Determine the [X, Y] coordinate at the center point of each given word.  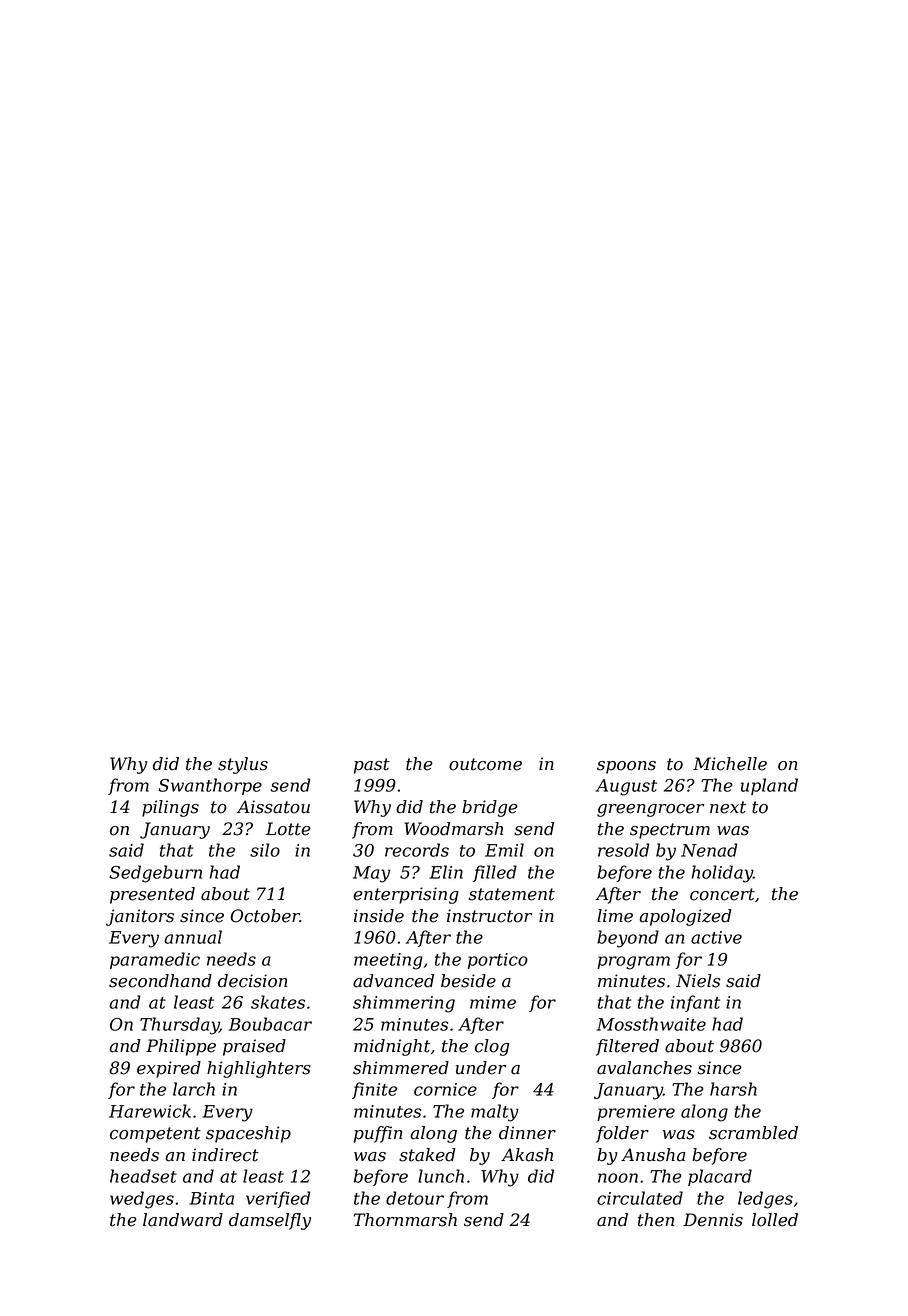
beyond [628, 939]
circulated [640, 1198]
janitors [140, 917]
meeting [388, 961]
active [716, 937]
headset [143, 1176]
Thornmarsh [405, 1220]
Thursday [179, 1026]
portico [498, 961]
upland [769, 786]
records [417, 850]
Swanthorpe [210, 786]
